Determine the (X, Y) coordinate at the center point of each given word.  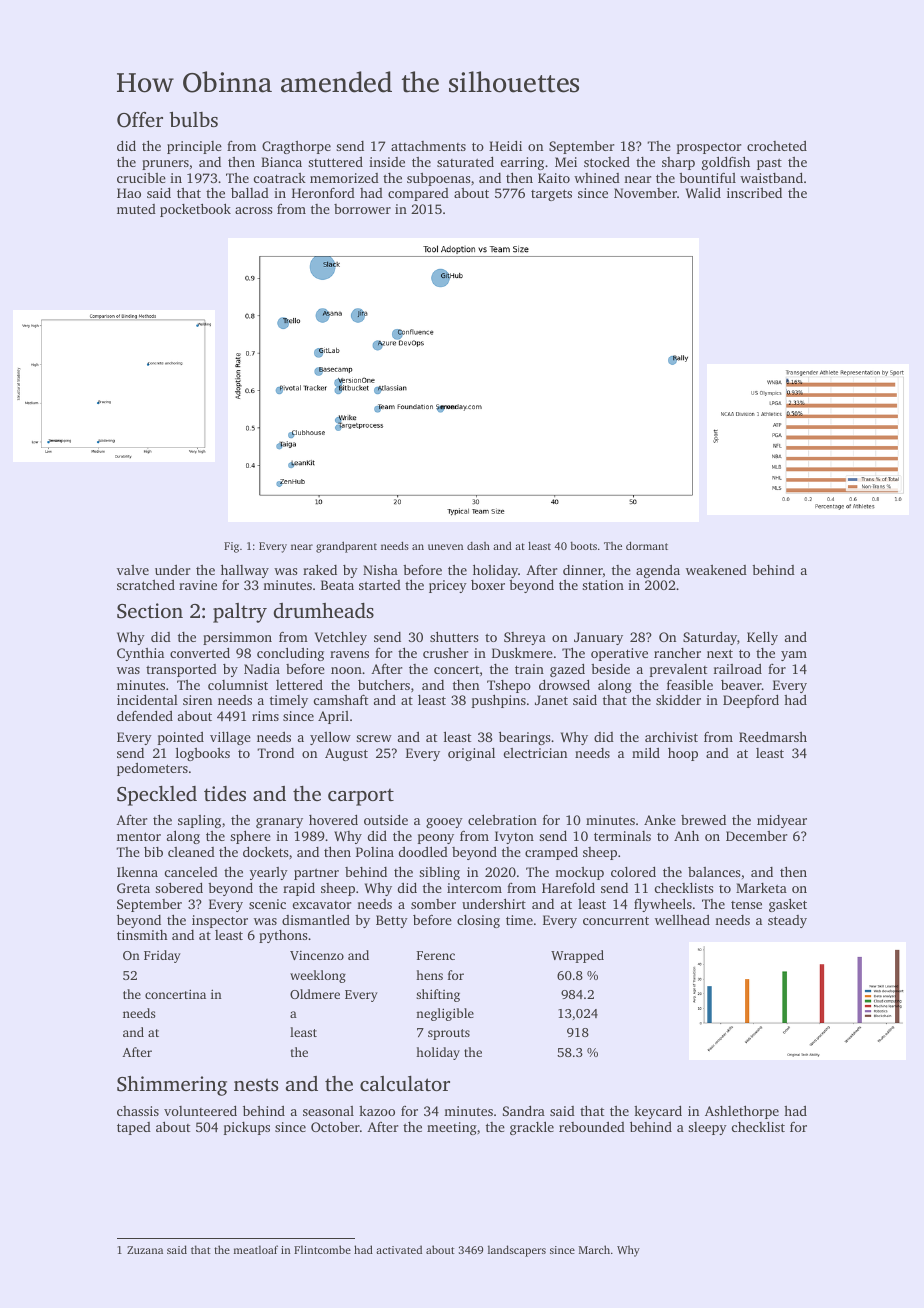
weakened (716, 570)
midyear (782, 821)
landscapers (517, 1251)
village (230, 738)
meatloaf (256, 1249)
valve (133, 570)
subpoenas (438, 179)
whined (597, 178)
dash (478, 546)
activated (399, 1249)
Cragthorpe (296, 147)
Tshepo (509, 686)
